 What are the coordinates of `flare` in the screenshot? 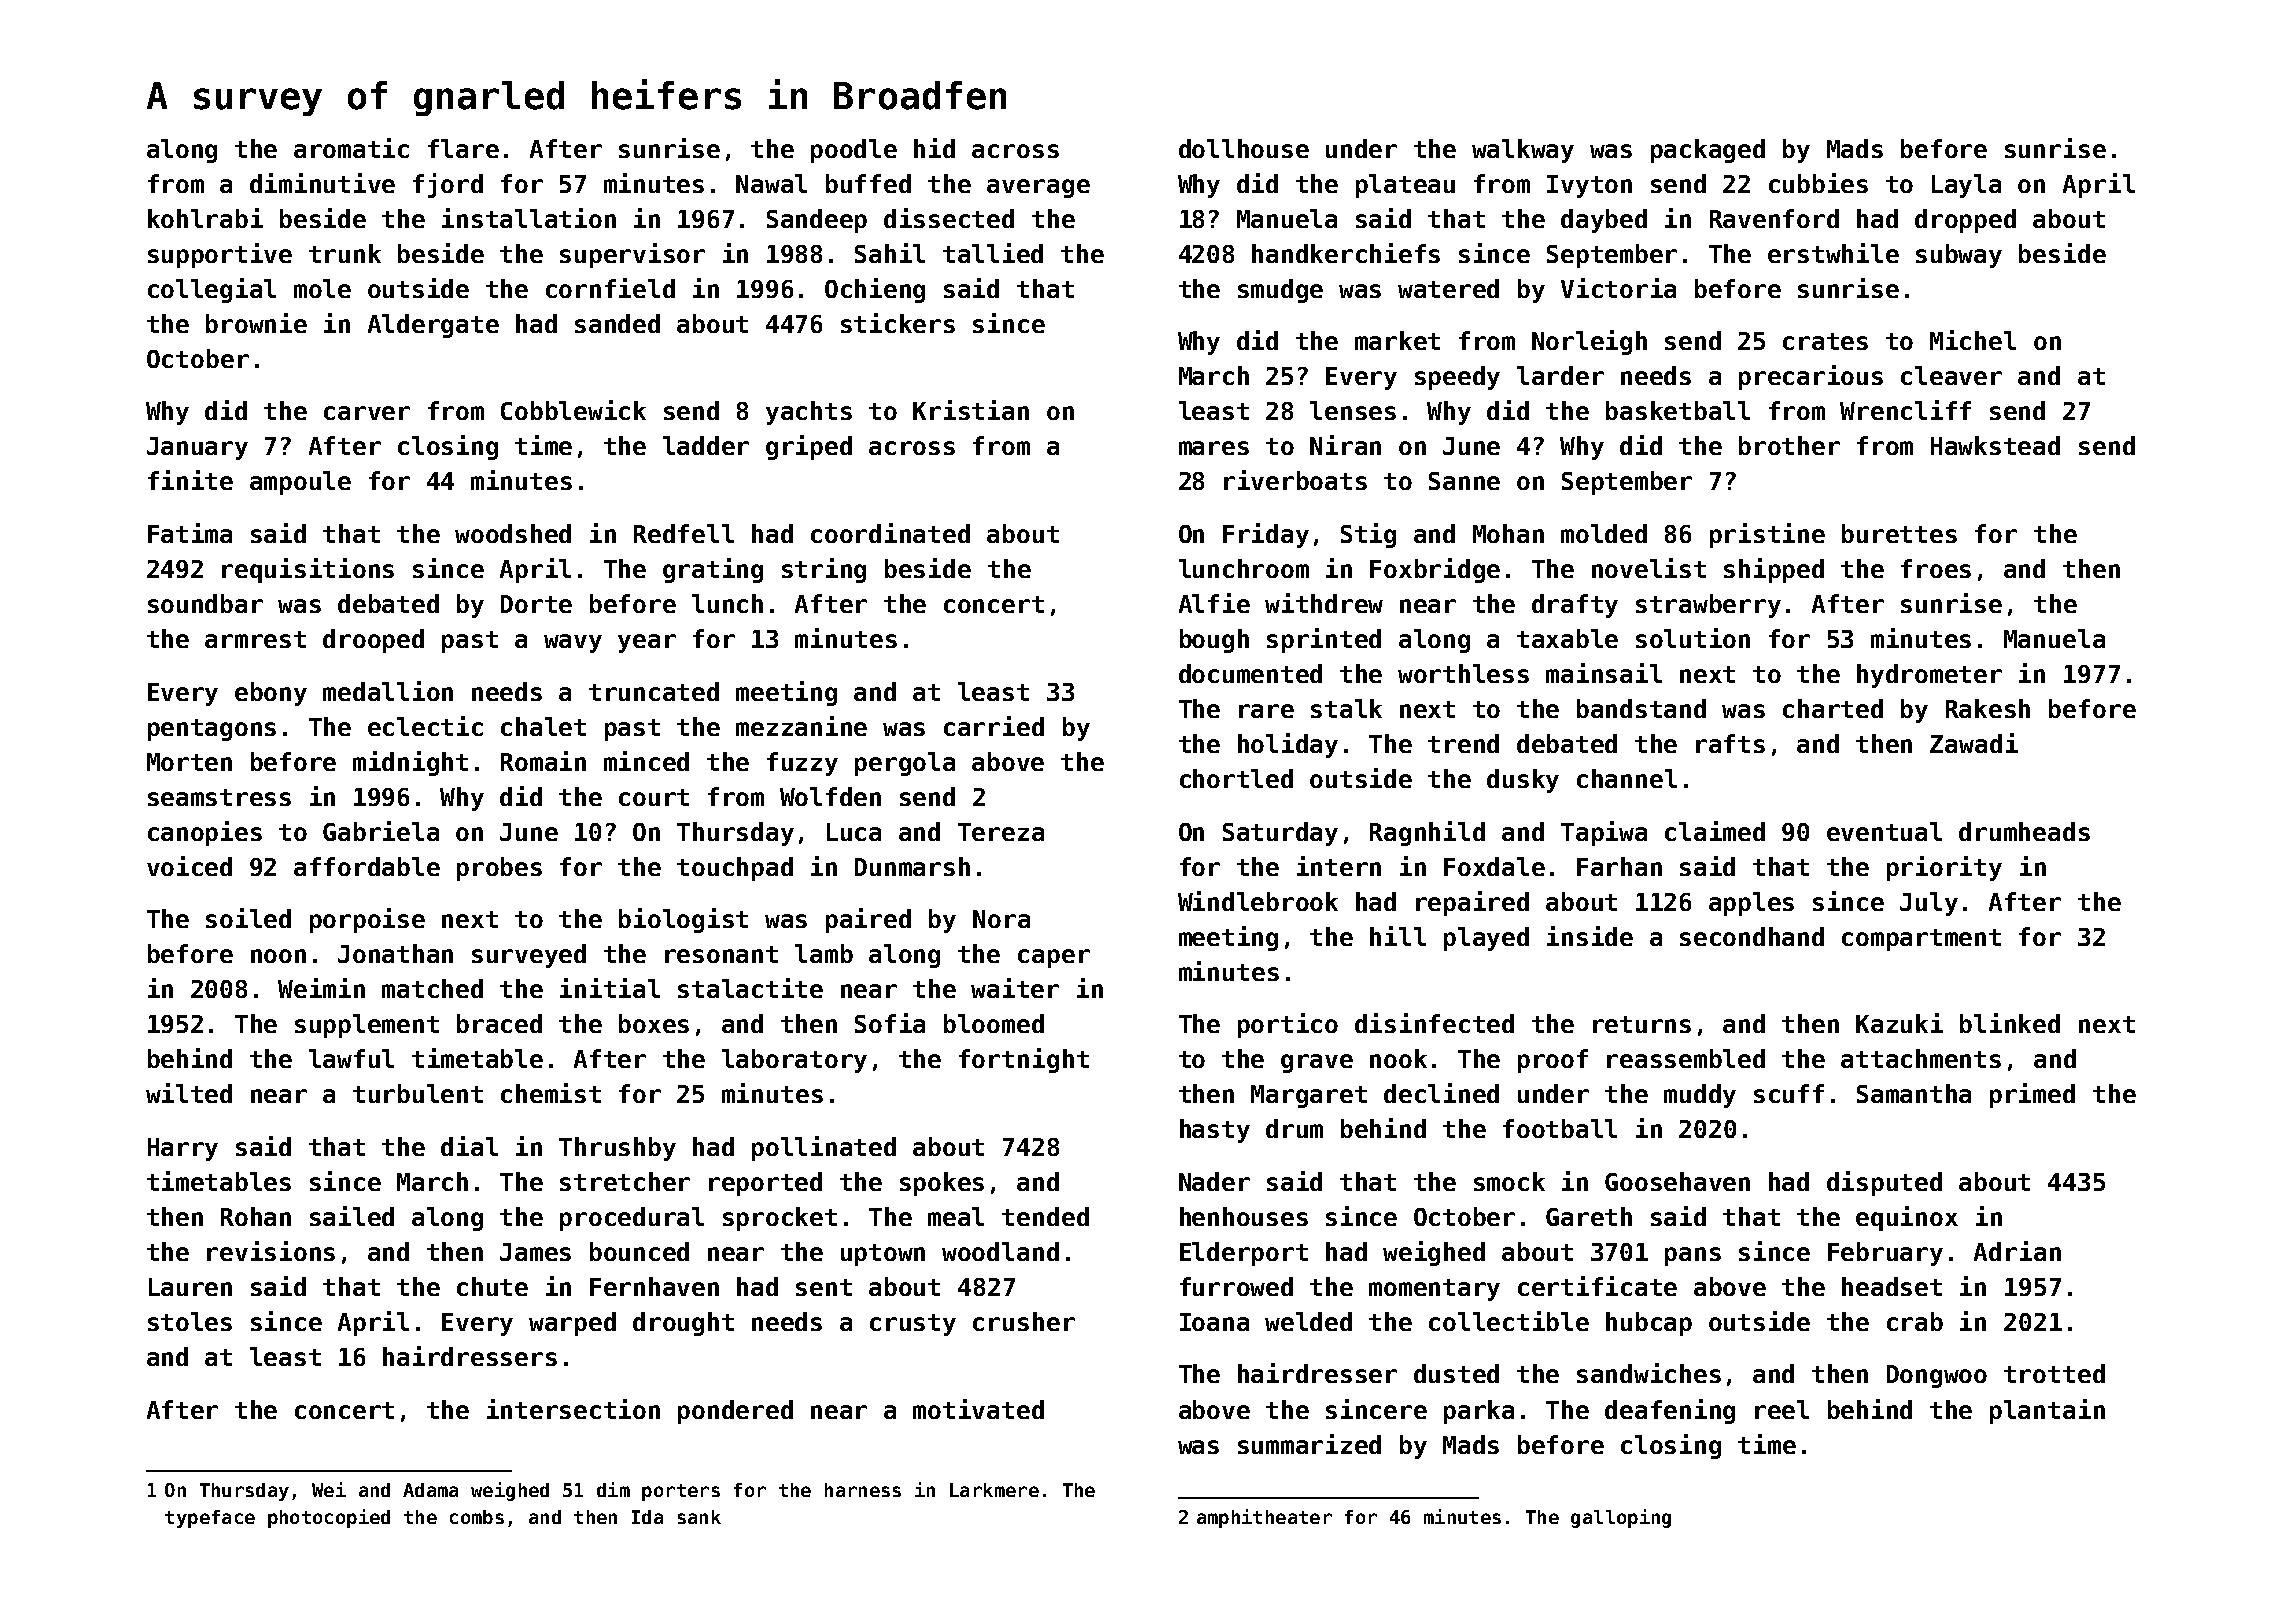 It's located at (463, 148).
